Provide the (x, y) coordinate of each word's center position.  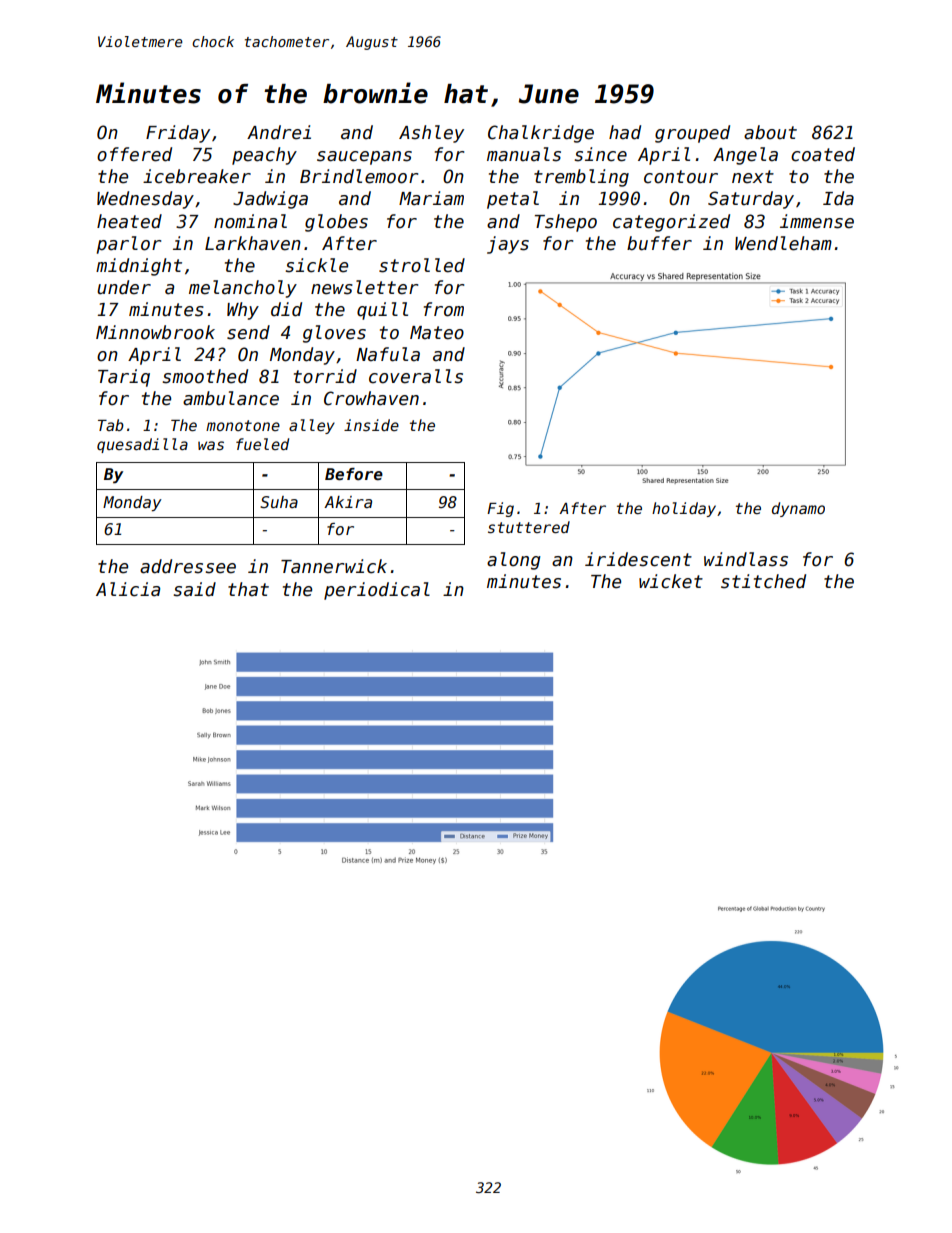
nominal (250, 221)
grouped (692, 134)
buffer (659, 243)
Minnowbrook (155, 332)
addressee (188, 566)
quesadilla (142, 445)
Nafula (388, 354)
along (514, 561)
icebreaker (197, 176)
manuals (524, 154)
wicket (671, 581)
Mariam (431, 198)
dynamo (798, 509)
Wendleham (783, 243)
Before (354, 474)
